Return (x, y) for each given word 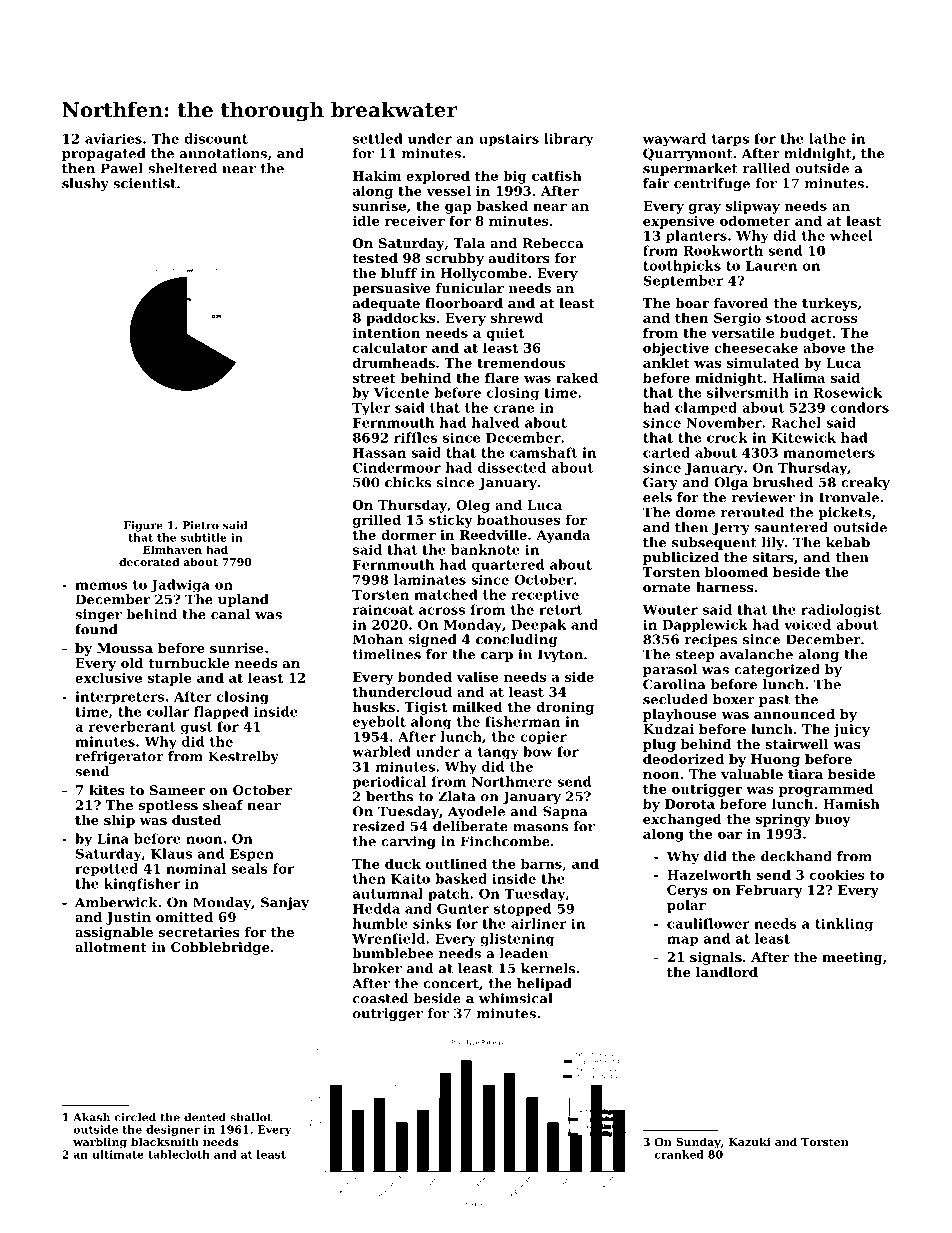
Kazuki (750, 1141)
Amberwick (116, 902)
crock (727, 437)
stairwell (797, 744)
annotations (223, 153)
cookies (837, 874)
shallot (251, 1117)
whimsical (516, 998)
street (374, 378)
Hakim (377, 175)
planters (696, 237)
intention (386, 332)
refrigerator (119, 757)
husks (374, 706)
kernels (548, 968)
